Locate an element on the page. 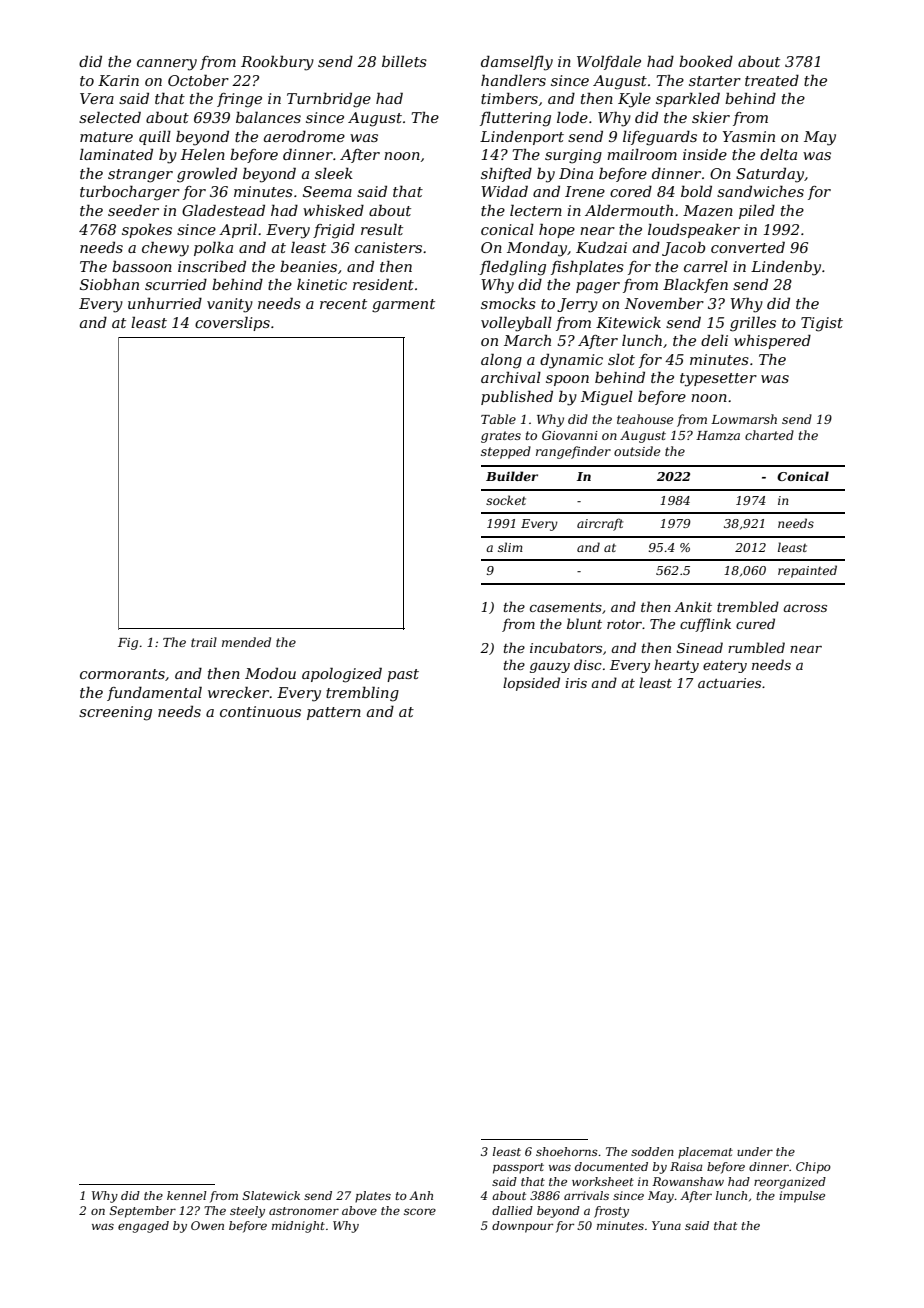  under is located at coordinates (755, 1151).
